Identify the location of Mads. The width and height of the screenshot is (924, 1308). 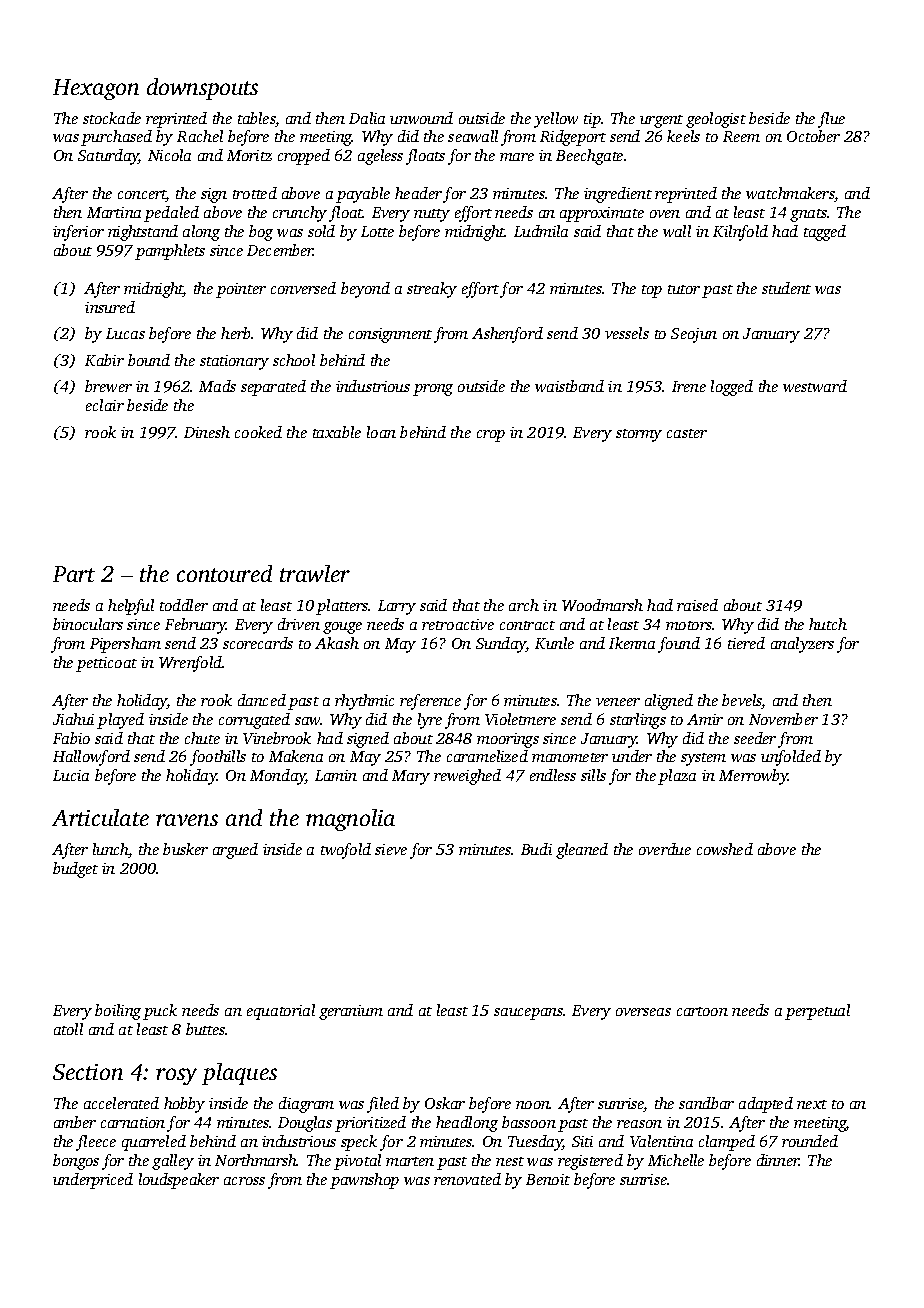
(217, 386).
